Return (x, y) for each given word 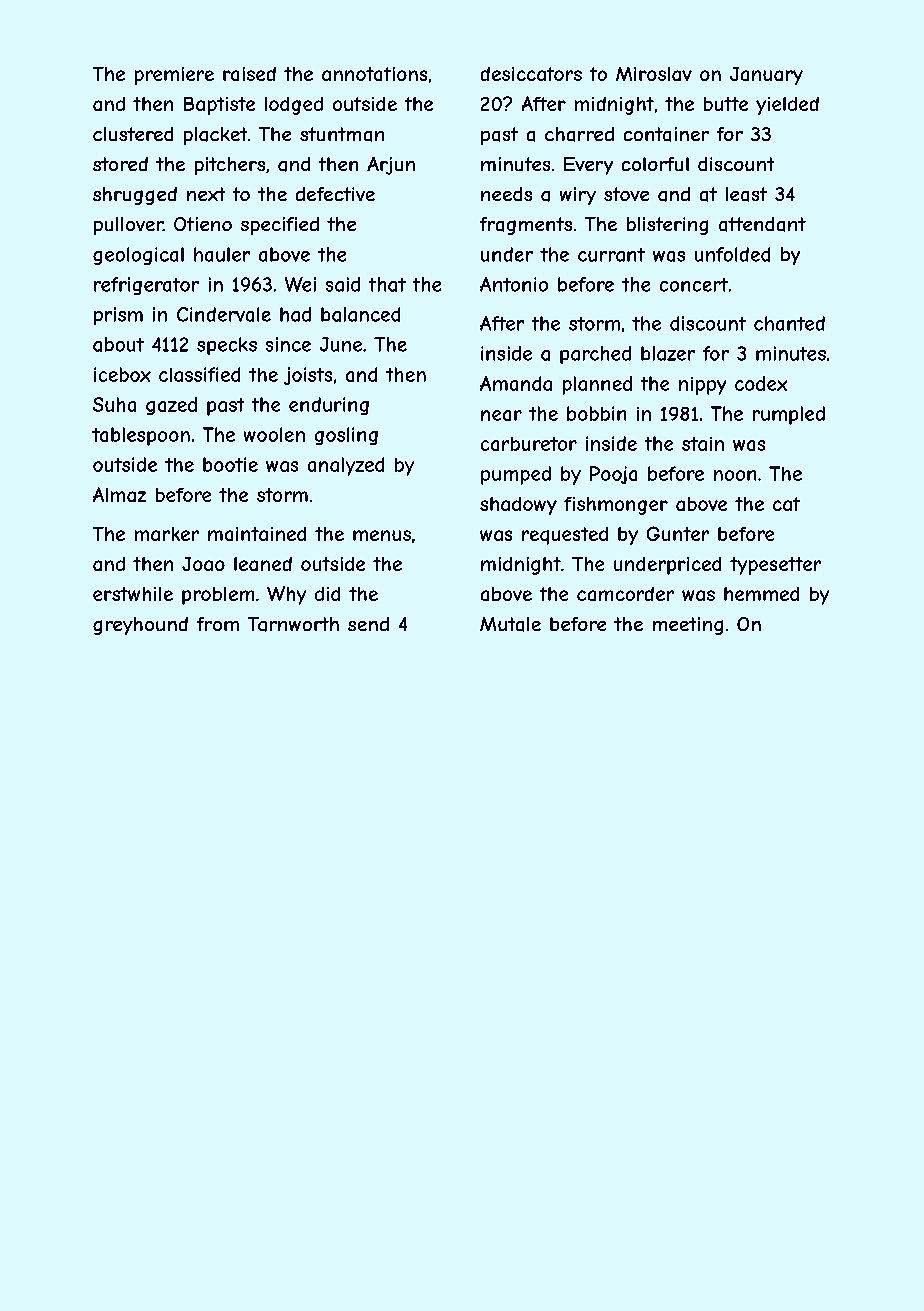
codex (761, 383)
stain (703, 444)
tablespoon (141, 436)
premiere (174, 76)
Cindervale (224, 314)
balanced (360, 314)
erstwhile (133, 594)
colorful (655, 164)
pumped (516, 475)
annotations (374, 74)
